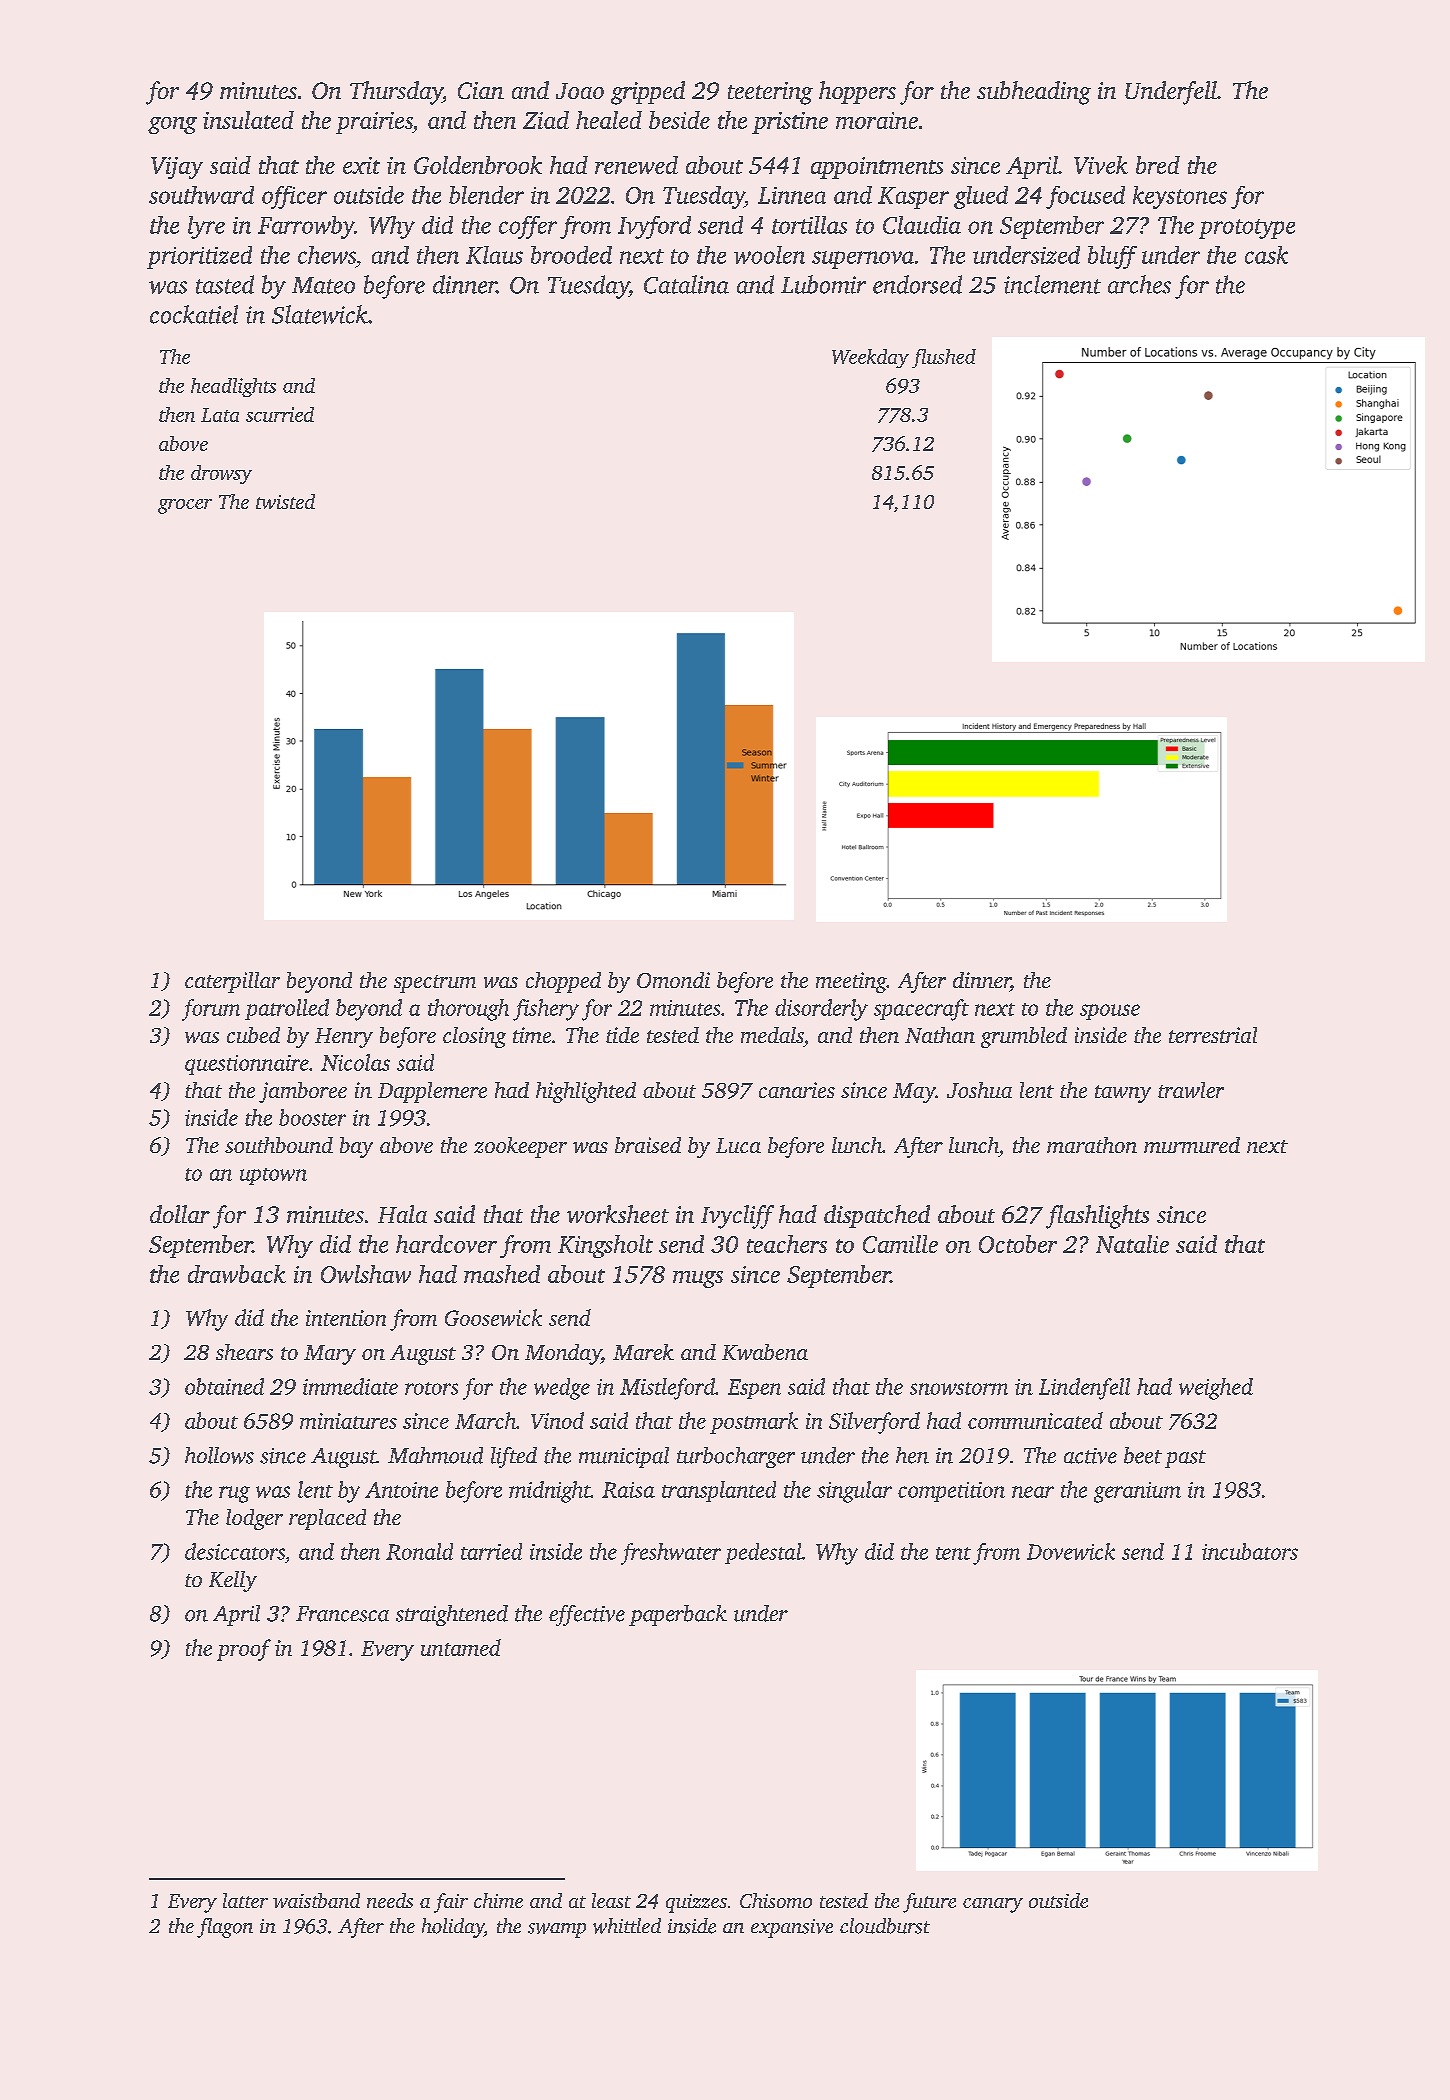 The image size is (1450, 2100). What do you see at coordinates (461, 1647) in the screenshot?
I see `untamed` at bounding box center [461, 1647].
